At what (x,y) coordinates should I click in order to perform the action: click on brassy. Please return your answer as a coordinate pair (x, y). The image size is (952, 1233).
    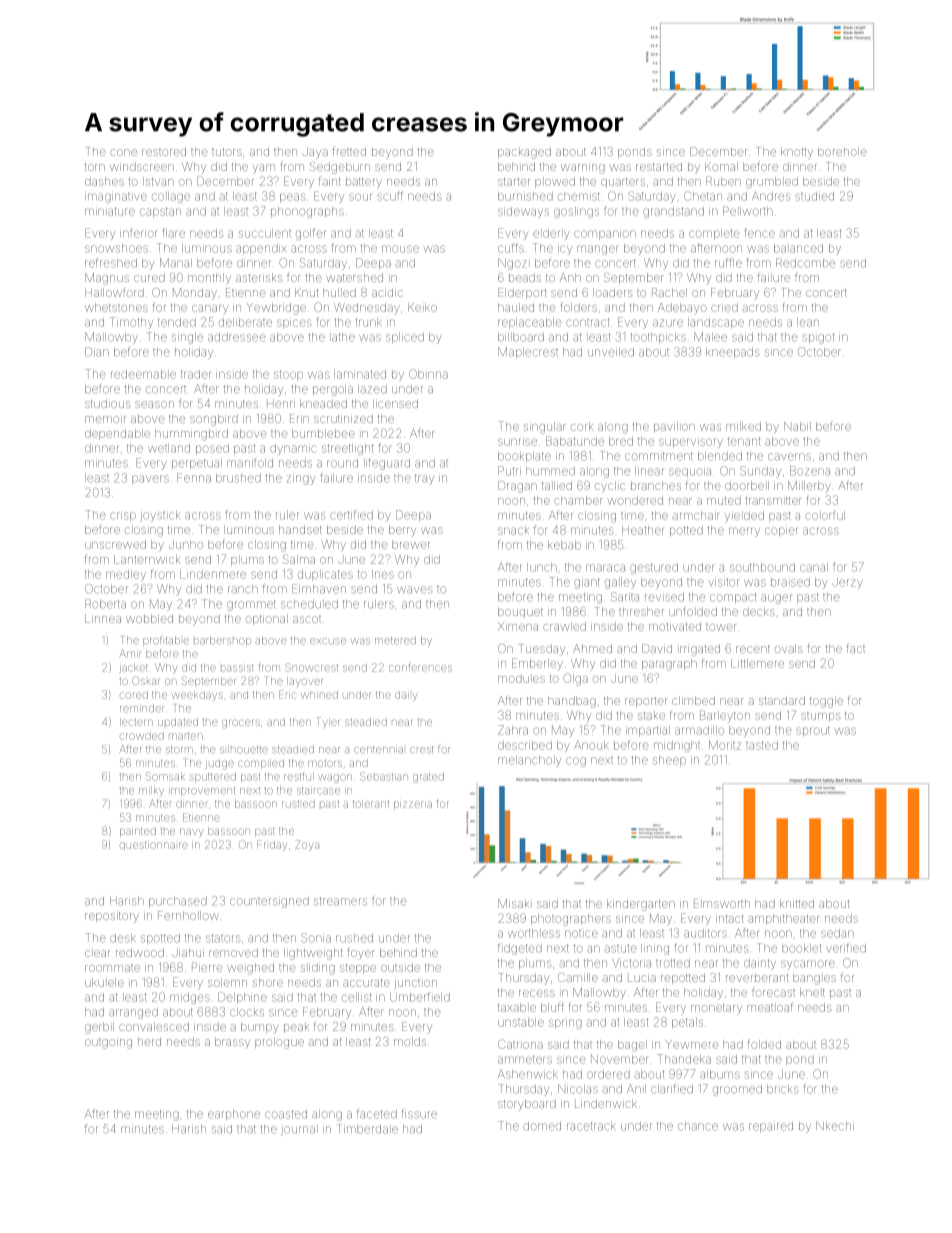
    Looking at the image, I should click on (232, 1043).
